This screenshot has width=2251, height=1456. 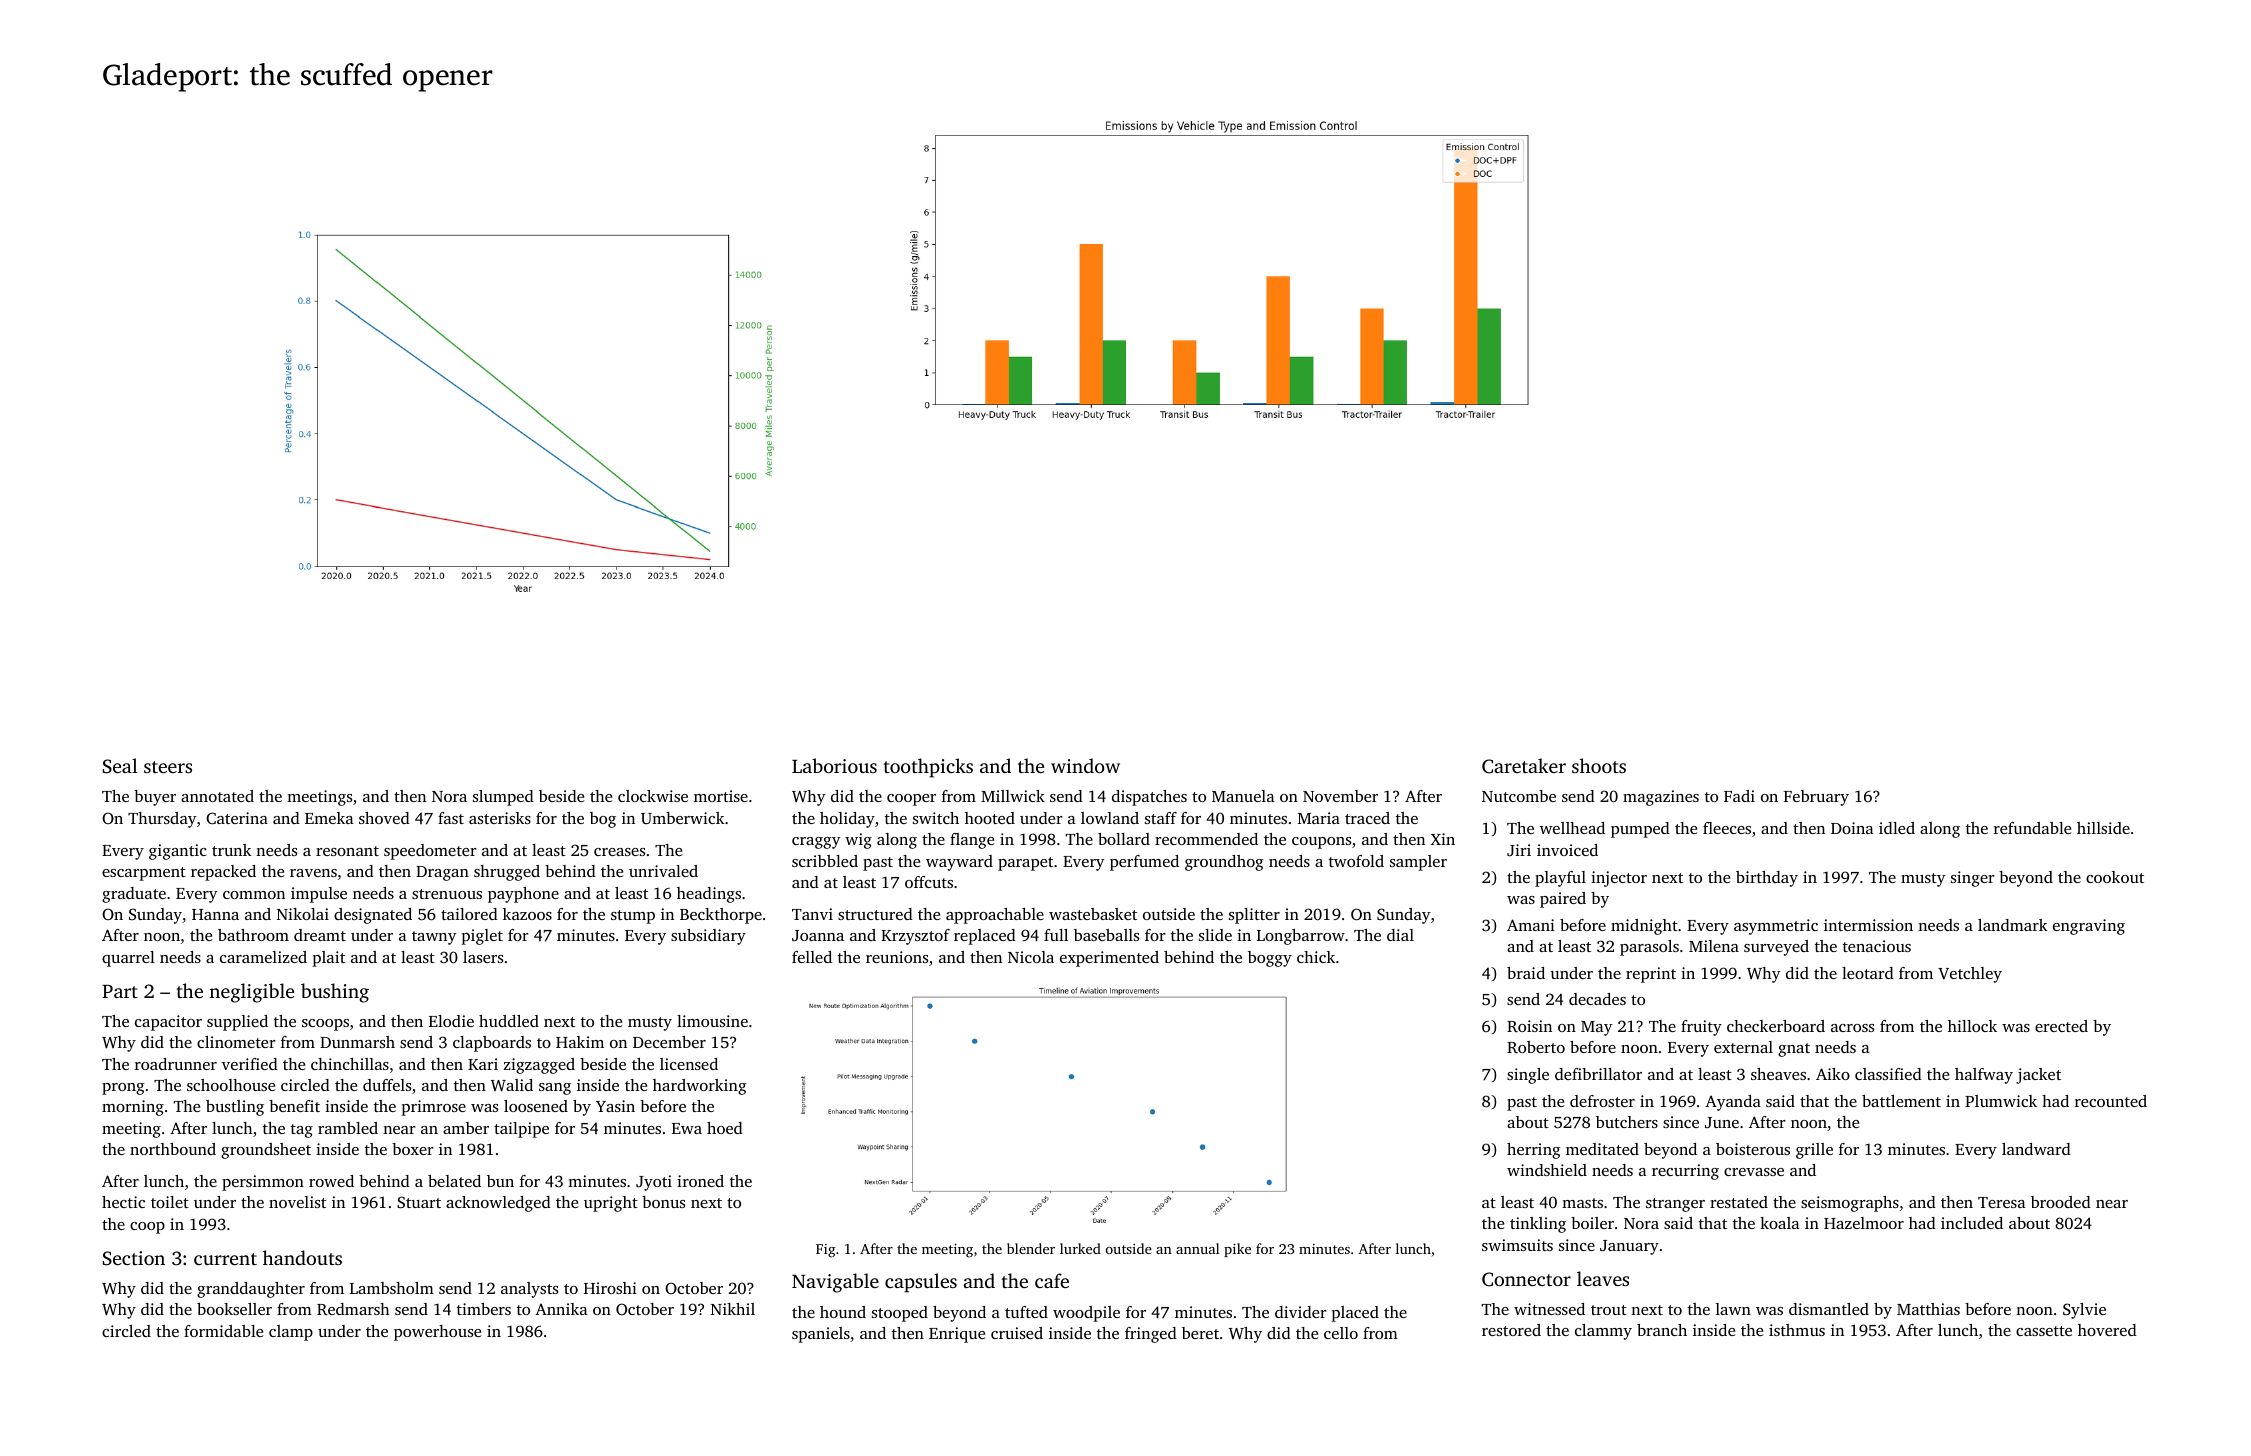 I want to click on lasers, so click(x=483, y=957).
